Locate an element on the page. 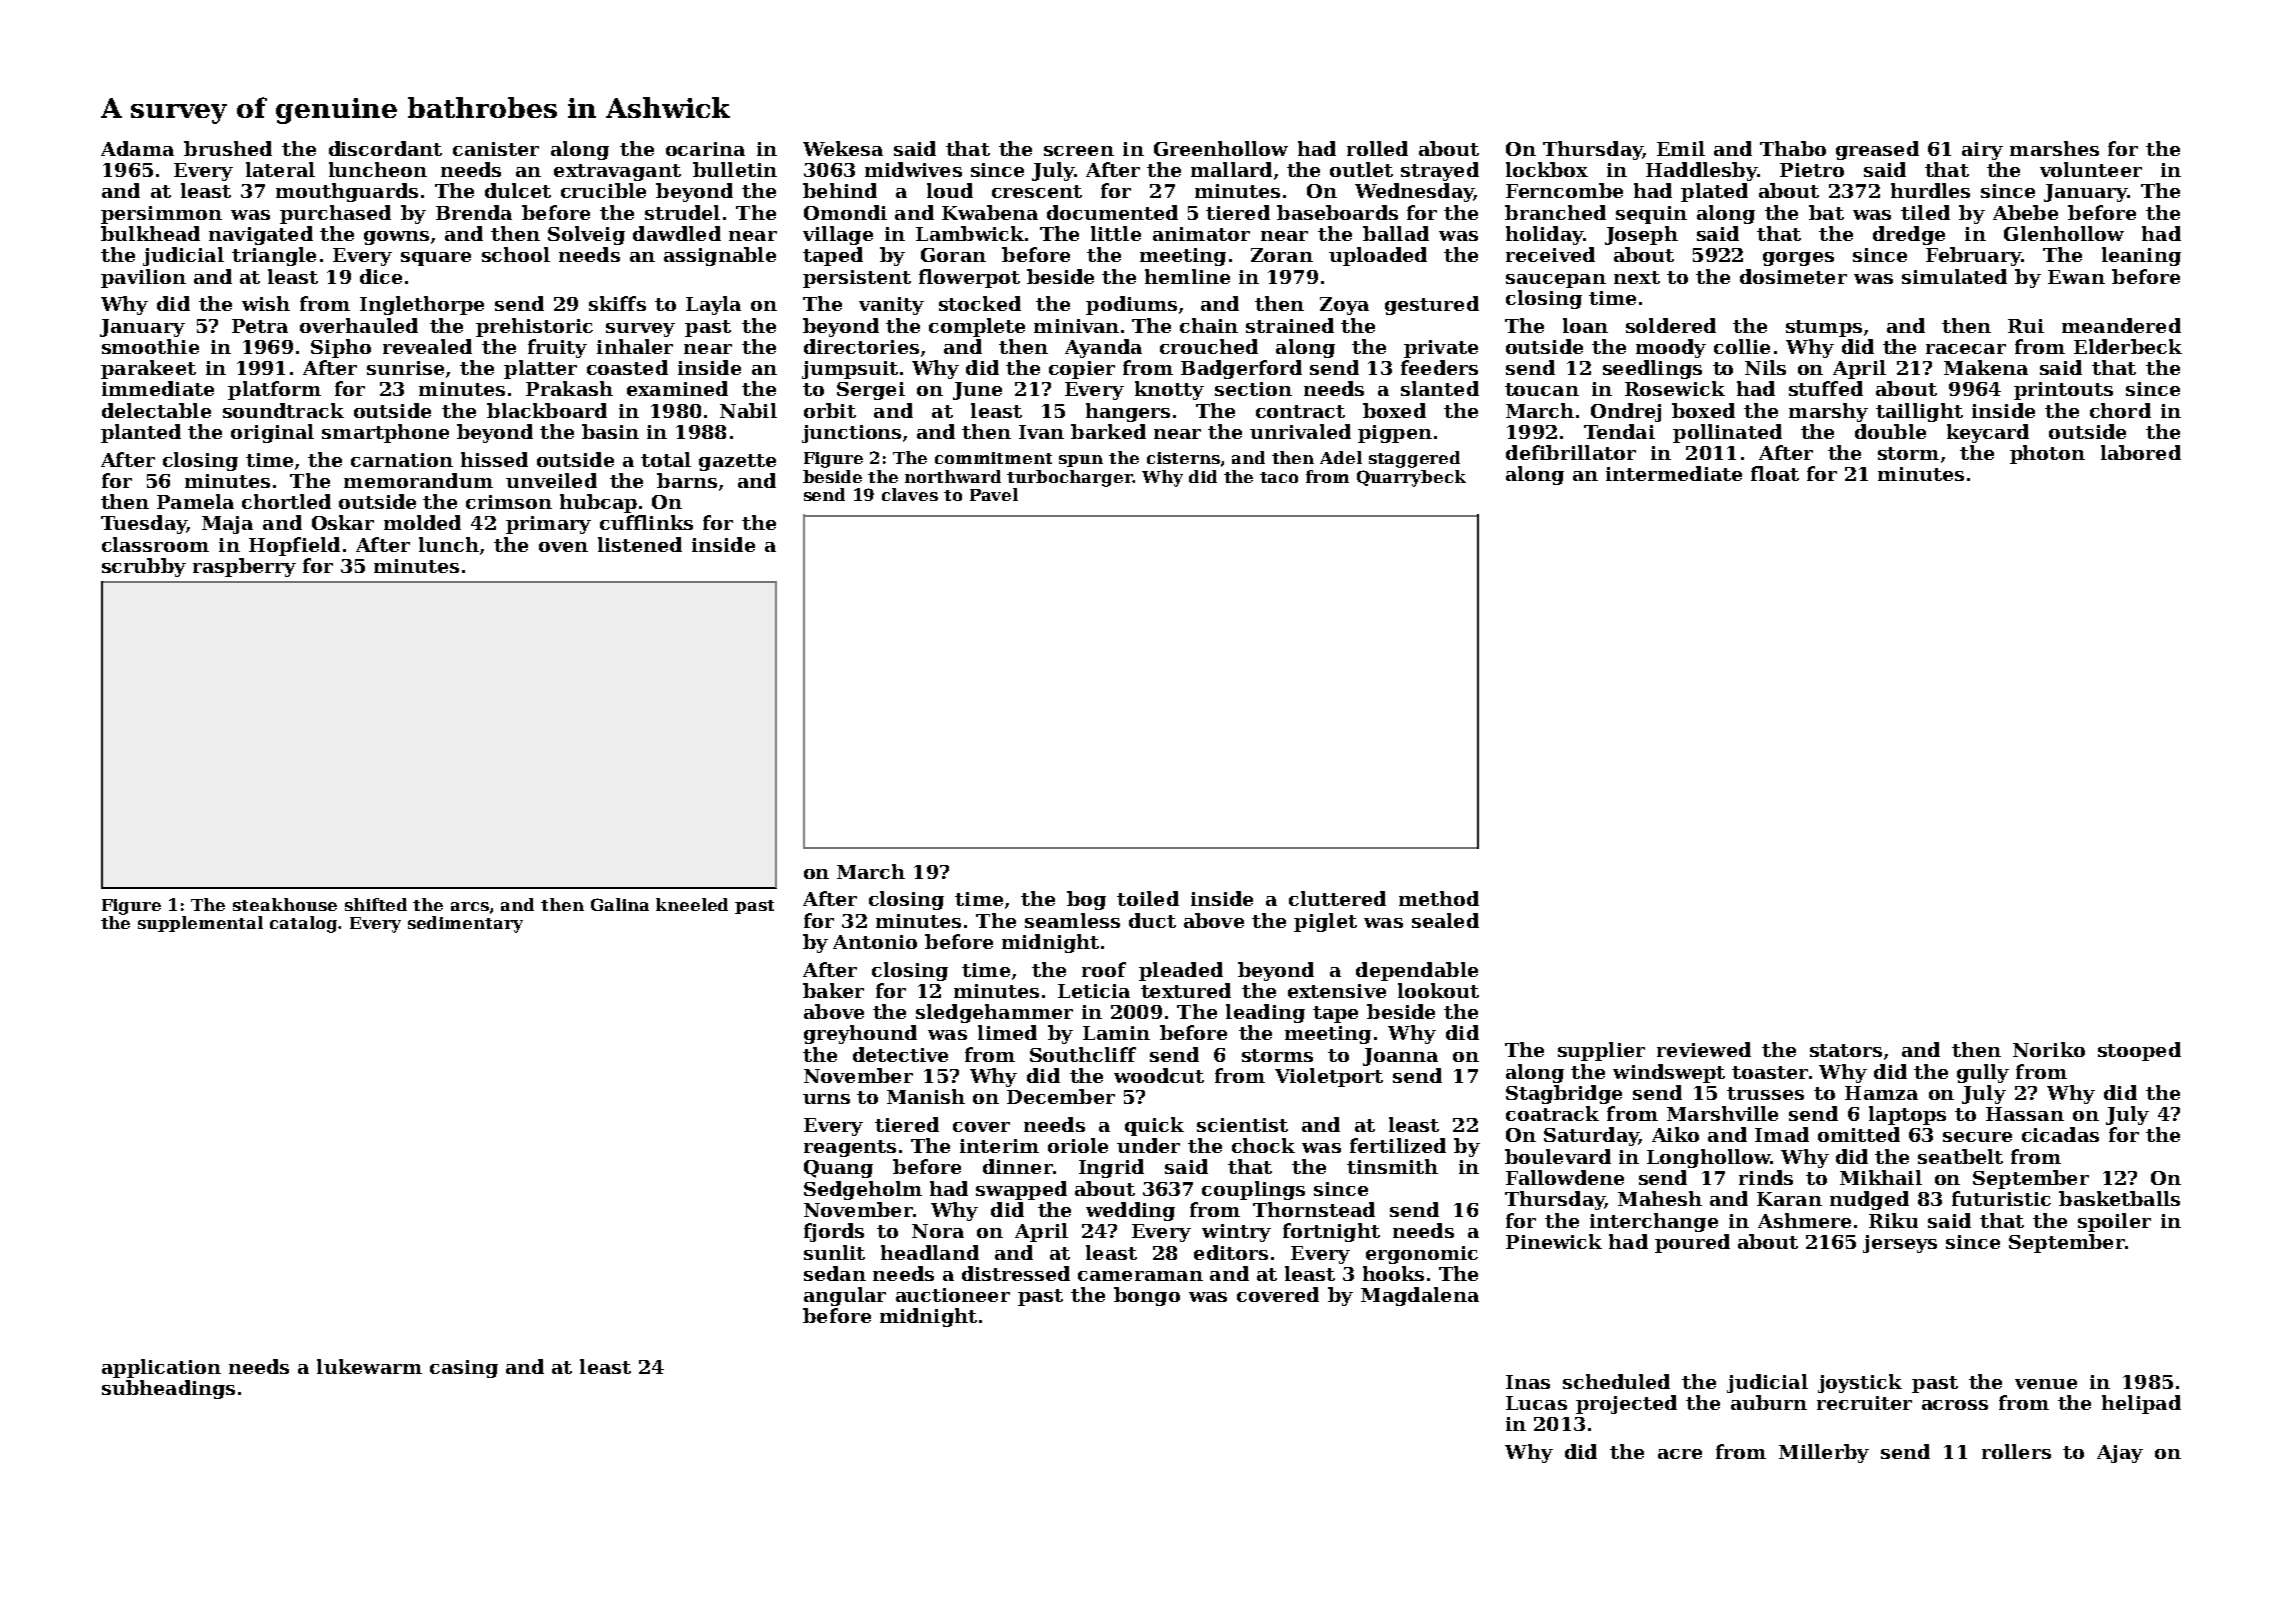 Image resolution: width=2282 pixels, height=1614 pixels. bongo is located at coordinates (1147, 1296).
